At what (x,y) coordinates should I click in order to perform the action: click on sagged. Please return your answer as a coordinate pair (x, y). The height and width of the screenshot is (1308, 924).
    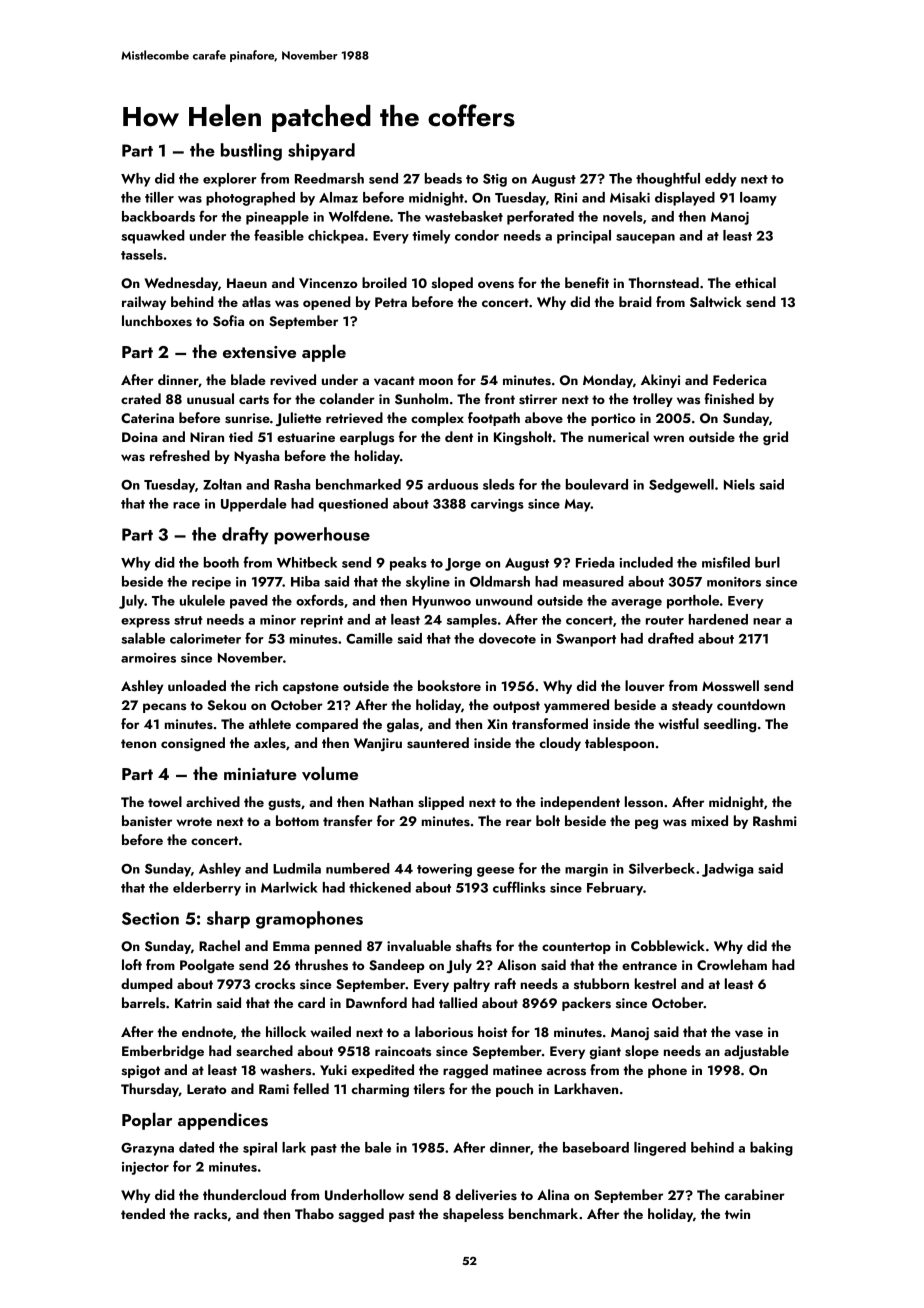
    Looking at the image, I should click on (361, 1215).
